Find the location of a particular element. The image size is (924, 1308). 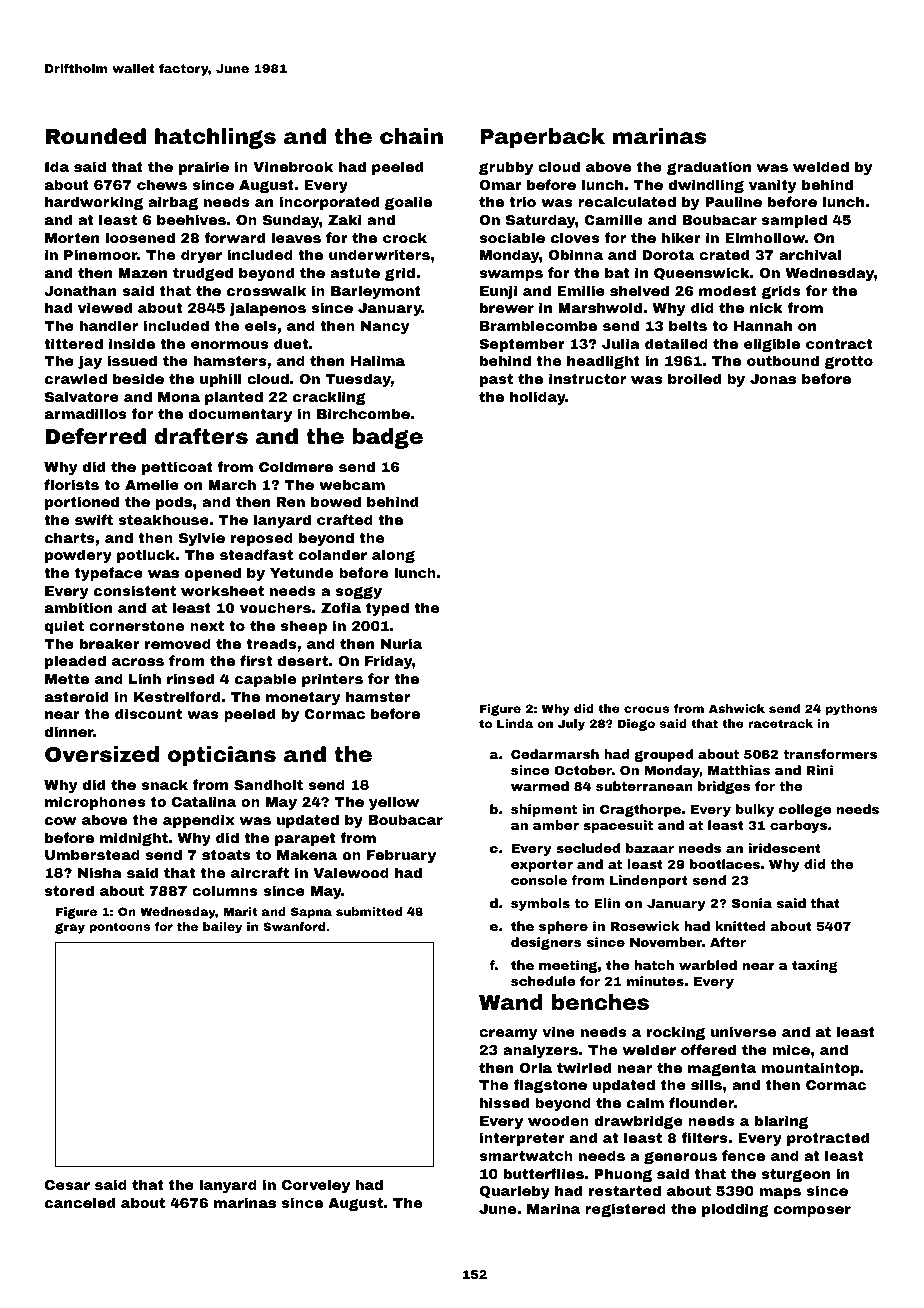

composer is located at coordinates (812, 1211).
